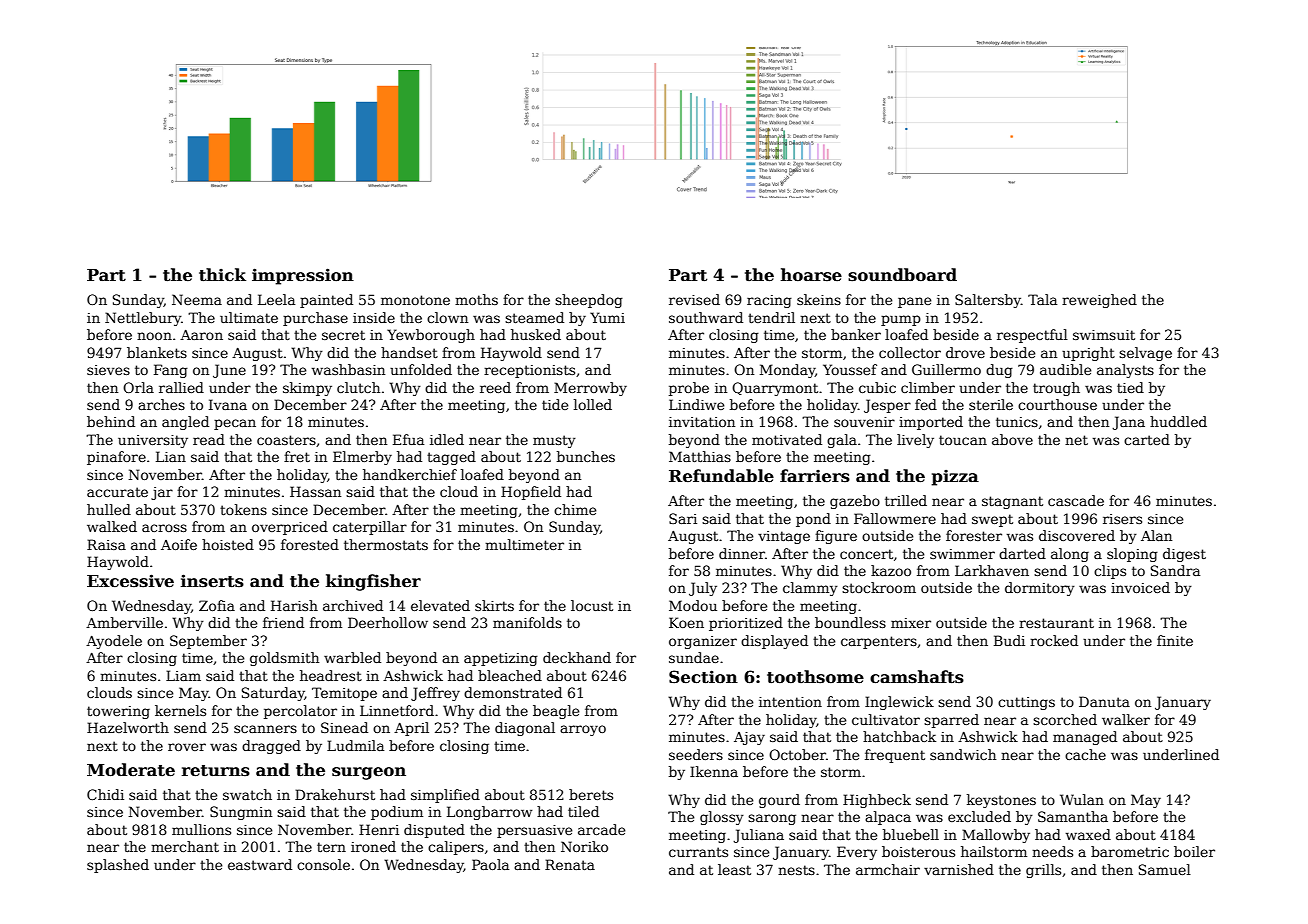 The height and width of the screenshot is (924, 1308). Describe the element at coordinates (746, 624) in the screenshot. I see `prioritized` at that location.
